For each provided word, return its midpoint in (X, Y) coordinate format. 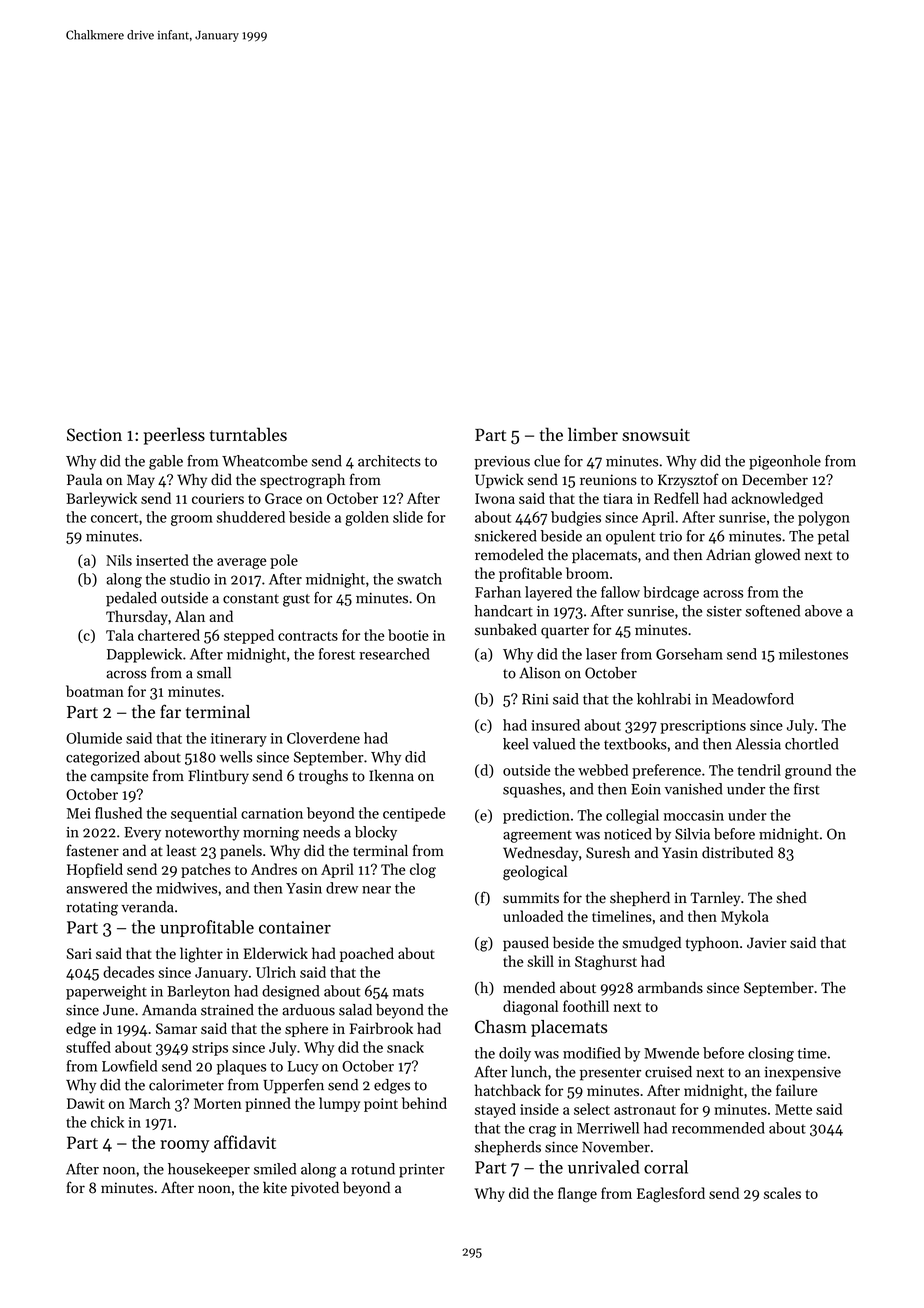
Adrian (728, 554)
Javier (767, 943)
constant (251, 599)
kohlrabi (664, 699)
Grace (283, 498)
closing (771, 1054)
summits (531, 898)
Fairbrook (381, 1028)
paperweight (106, 992)
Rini (535, 699)
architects (389, 461)
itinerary (239, 740)
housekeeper (209, 1170)
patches (206, 870)
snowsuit (656, 434)
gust (296, 600)
